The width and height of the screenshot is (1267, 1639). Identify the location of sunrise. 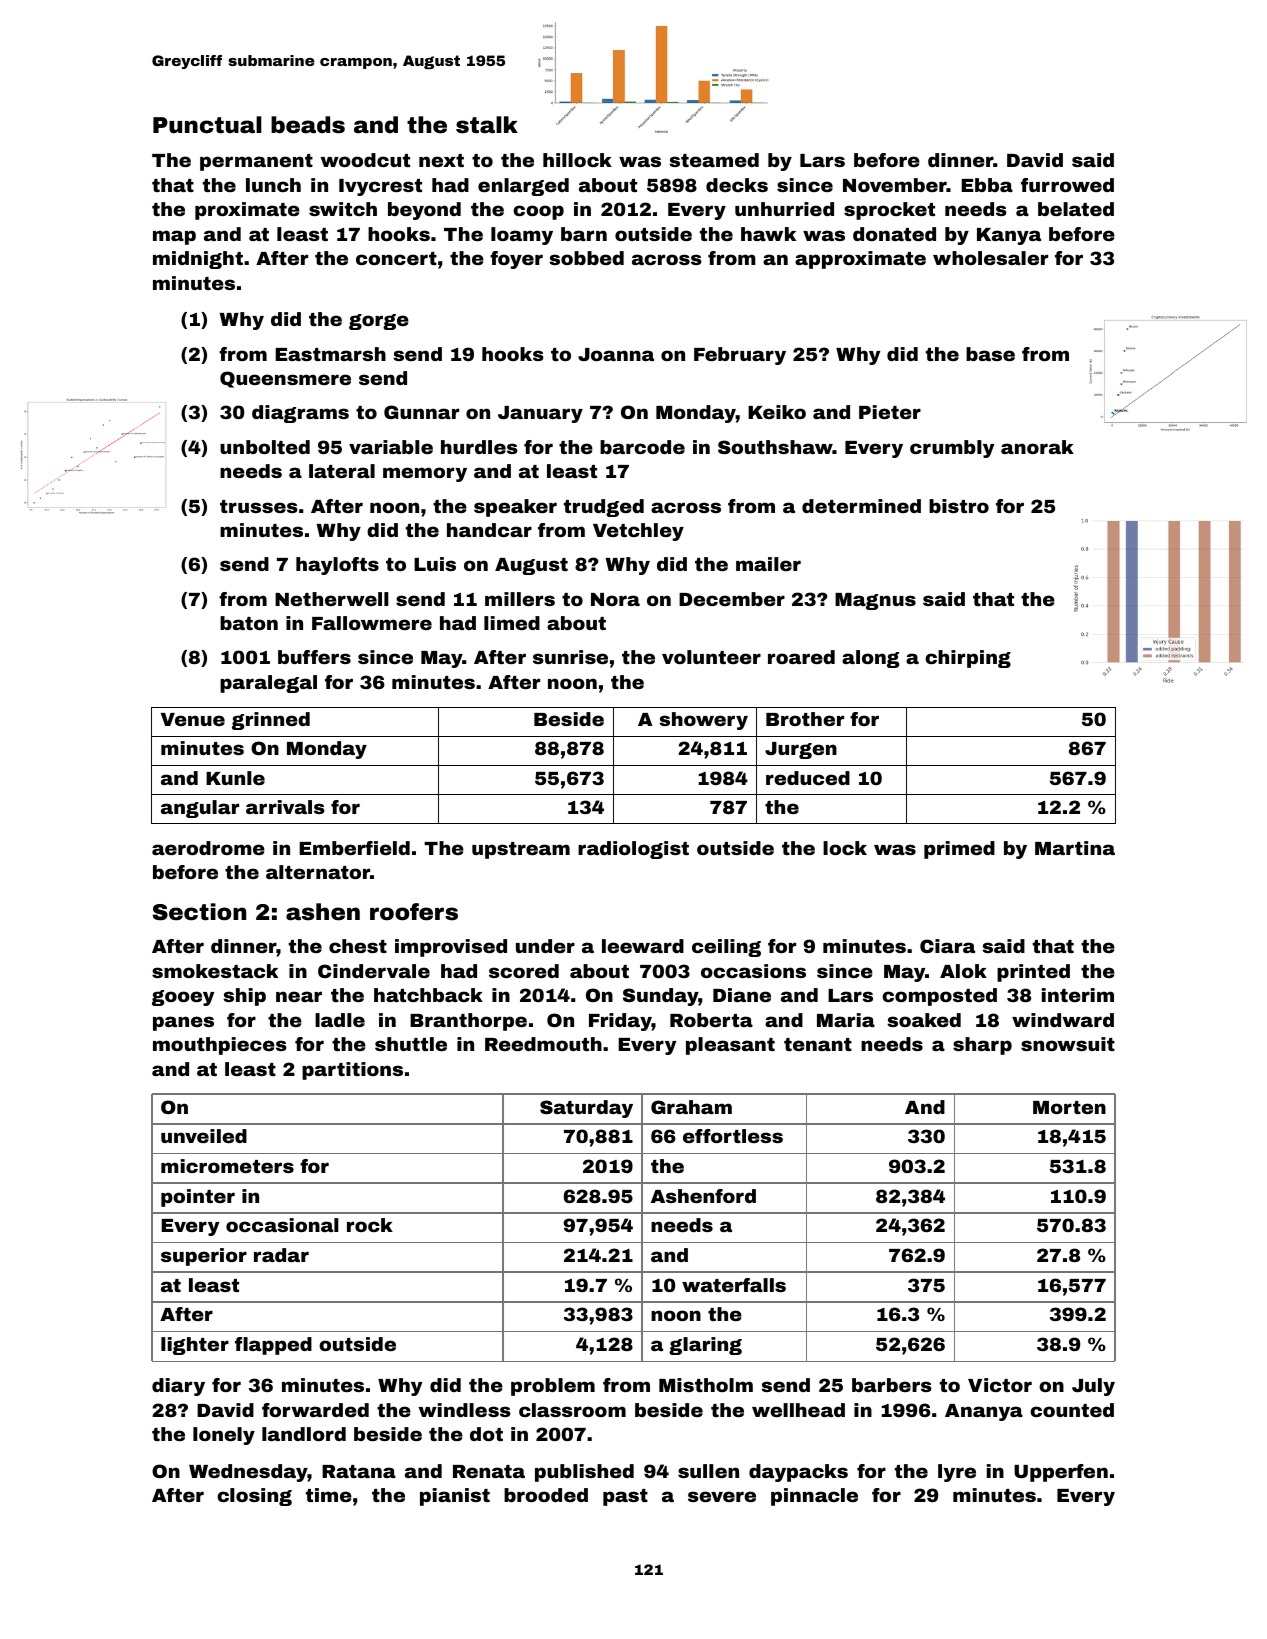
(570, 657).
